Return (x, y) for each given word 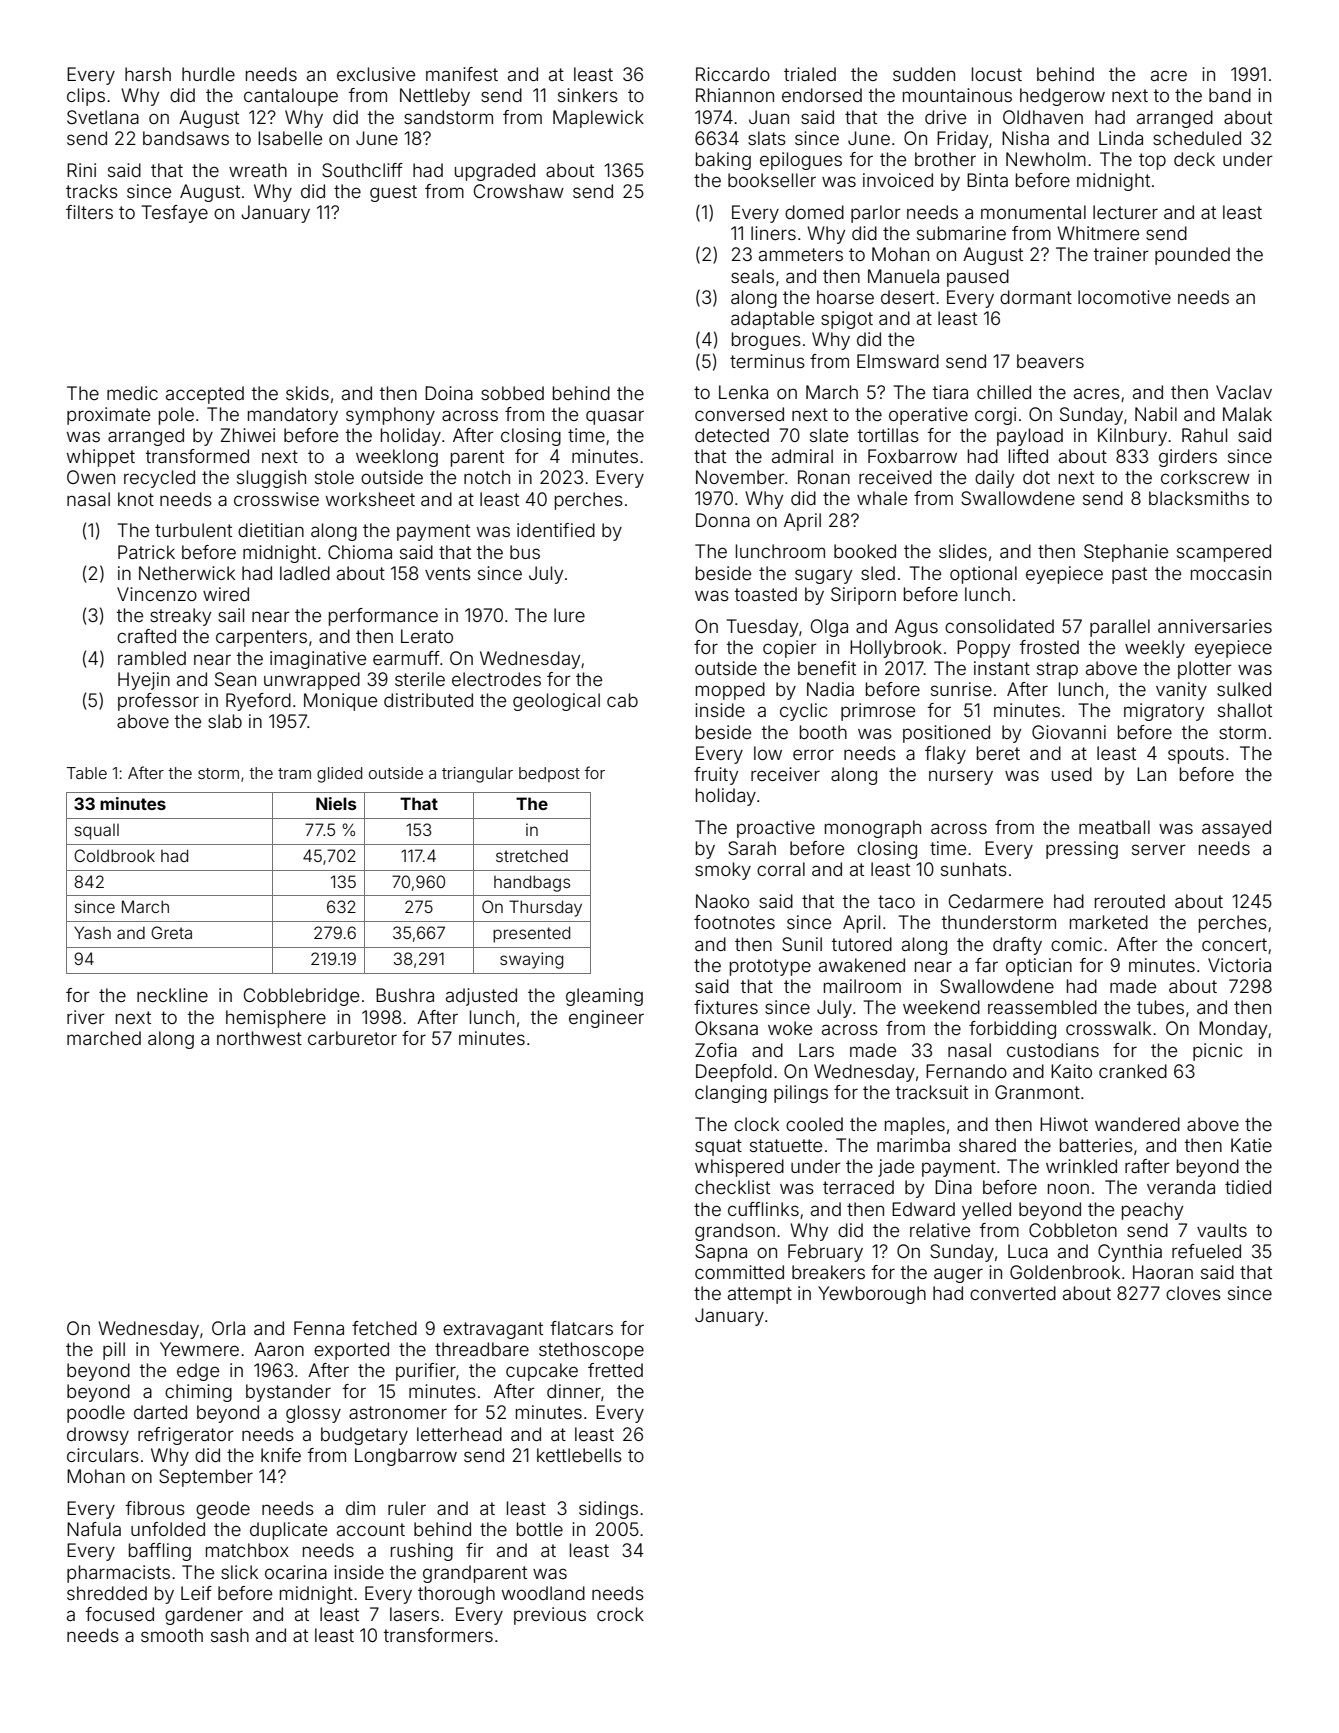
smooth (172, 1635)
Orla (228, 1328)
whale (882, 498)
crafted (146, 636)
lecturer (1125, 212)
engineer (606, 1019)
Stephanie (1126, 553)
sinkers (588, 95)
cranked (1133, 1071)
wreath (258, 170)
